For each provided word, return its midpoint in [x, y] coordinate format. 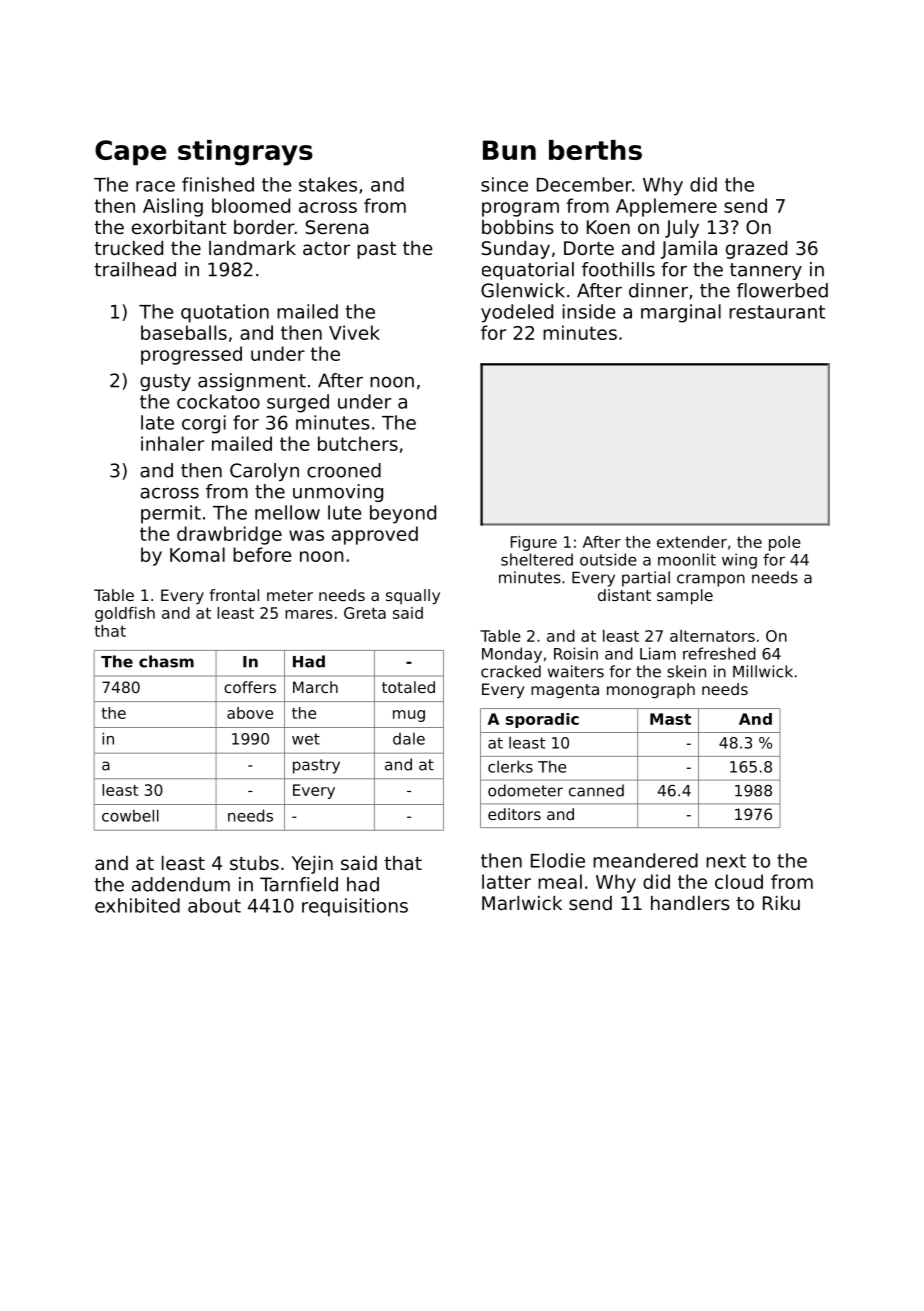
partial [646, 579]
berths [595, 150]
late [157, 422]
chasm [166, 661]
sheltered [537, 559]
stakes [328, 184]
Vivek [354, 332]
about [214, 905]
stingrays [245, 153]
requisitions [355, 907]
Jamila [689, 250]
